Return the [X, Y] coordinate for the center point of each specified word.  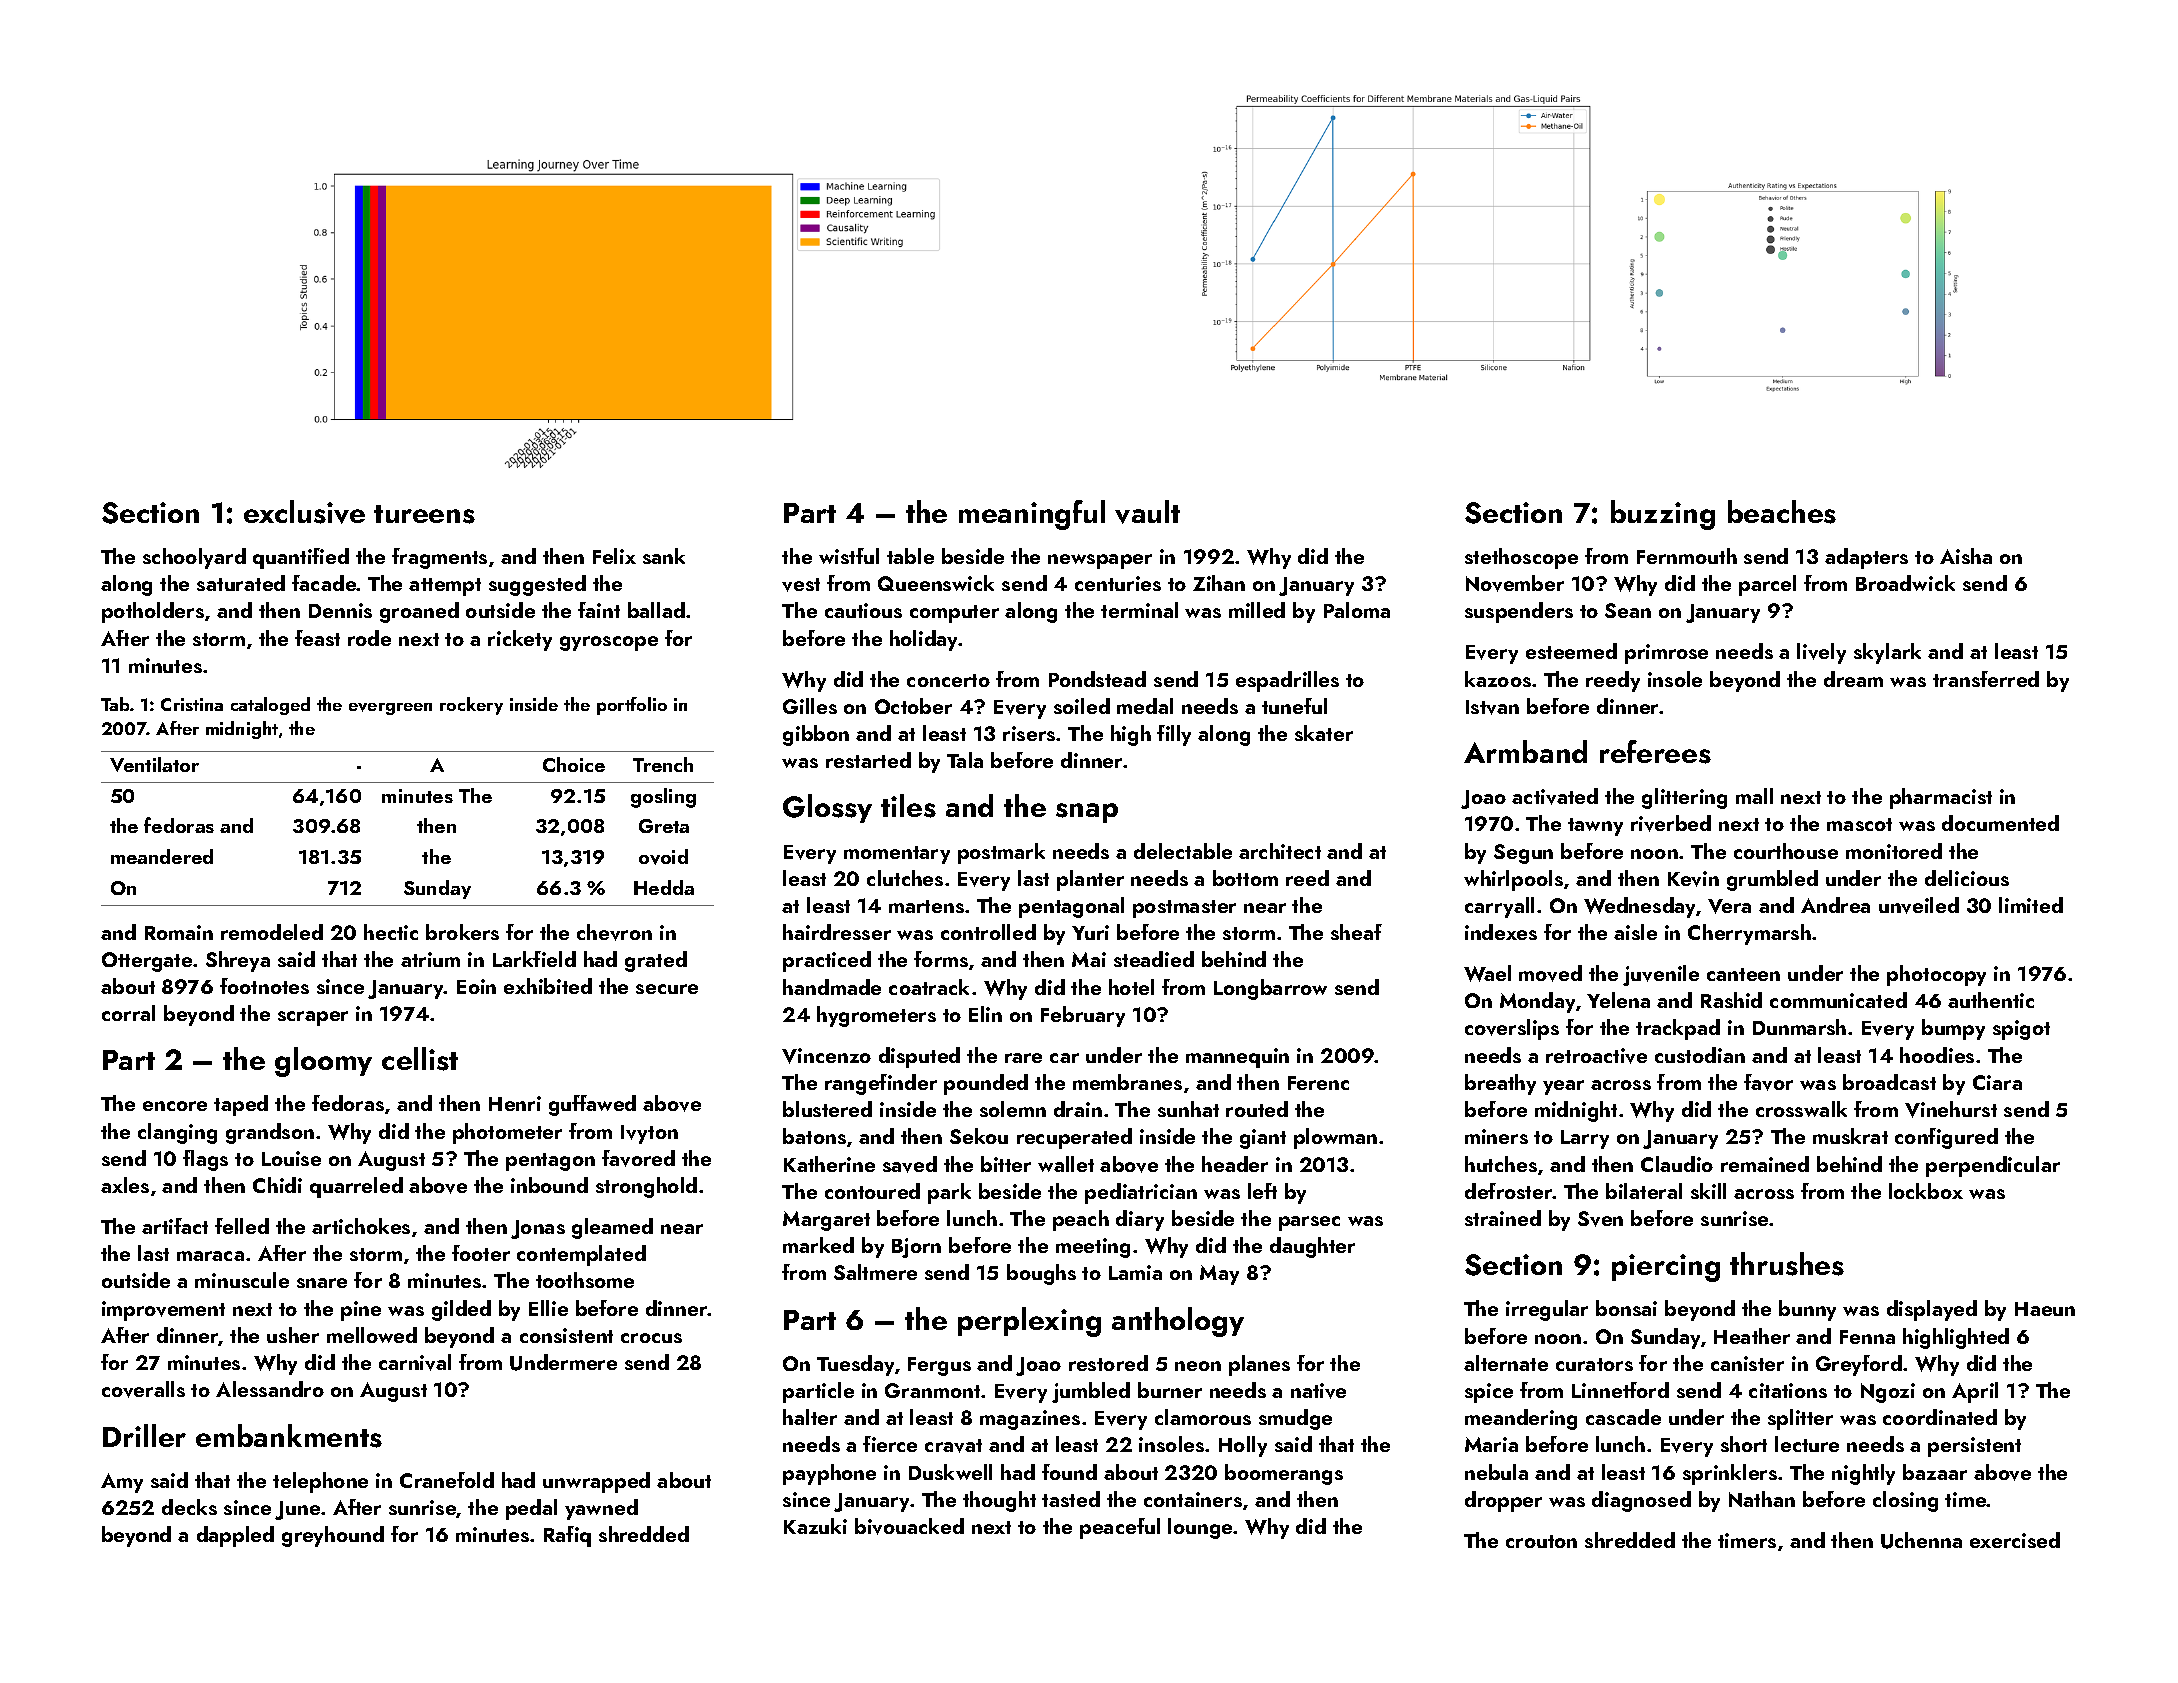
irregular [1547, 1310]
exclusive [304, 512]
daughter [1312, 1247]
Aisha [1966, 556]
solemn [1013, 1109]
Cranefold [447, 1480]
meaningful [1032, 515]
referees [1655, 752]
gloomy [323, 1062]
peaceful [1120, 1528]
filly [1174, 735]
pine [361, 1311]
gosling [663, 798]
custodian [1700, 1055]
